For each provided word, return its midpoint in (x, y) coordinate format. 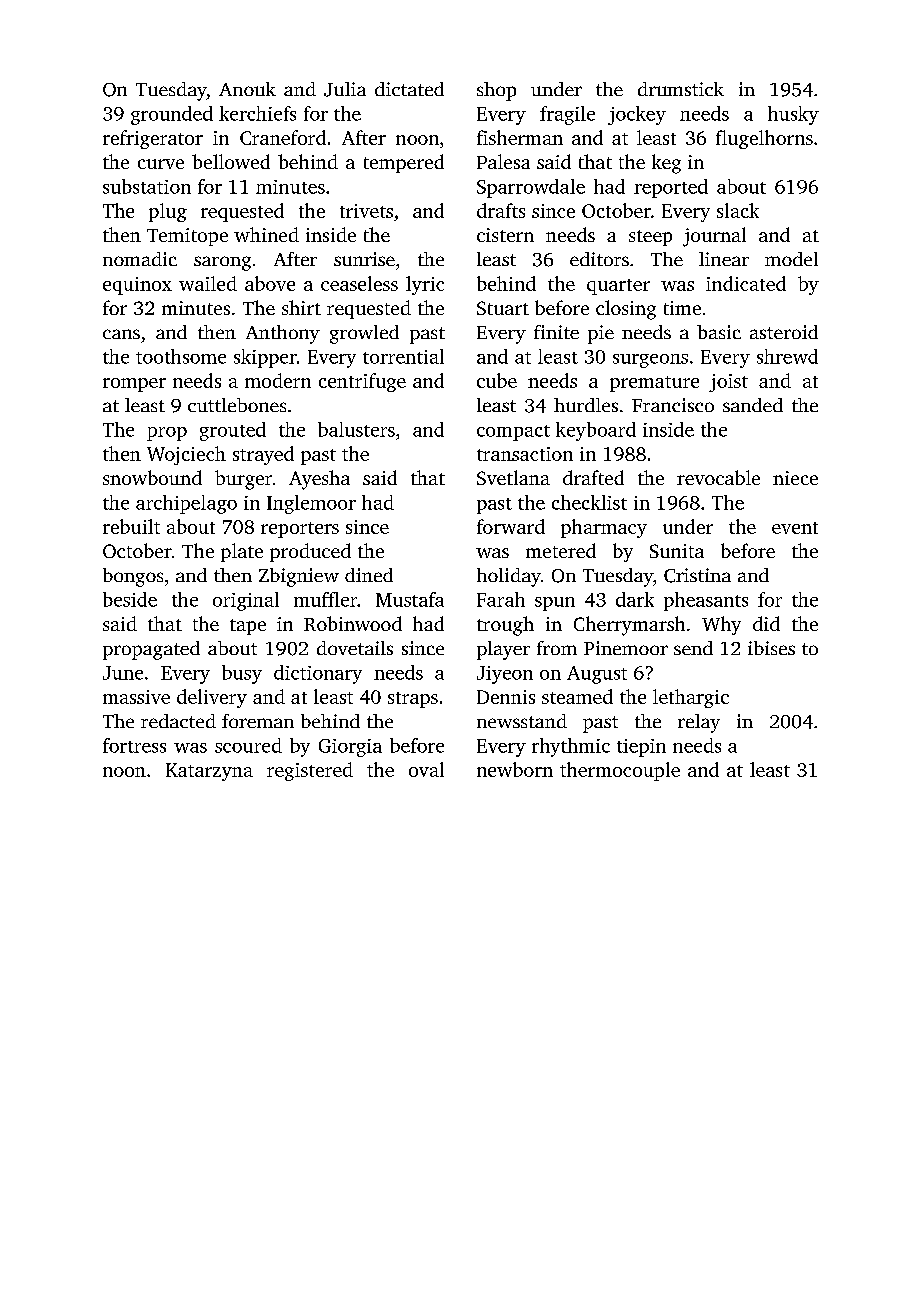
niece (795, 478)
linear (724, 259)
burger (243, 480)
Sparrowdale (531, 188)
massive (136, 697)
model (791, 259)
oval (426, 769)
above (270, 283)
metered (561, 550)
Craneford (283, 137)
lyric (425, 285)
